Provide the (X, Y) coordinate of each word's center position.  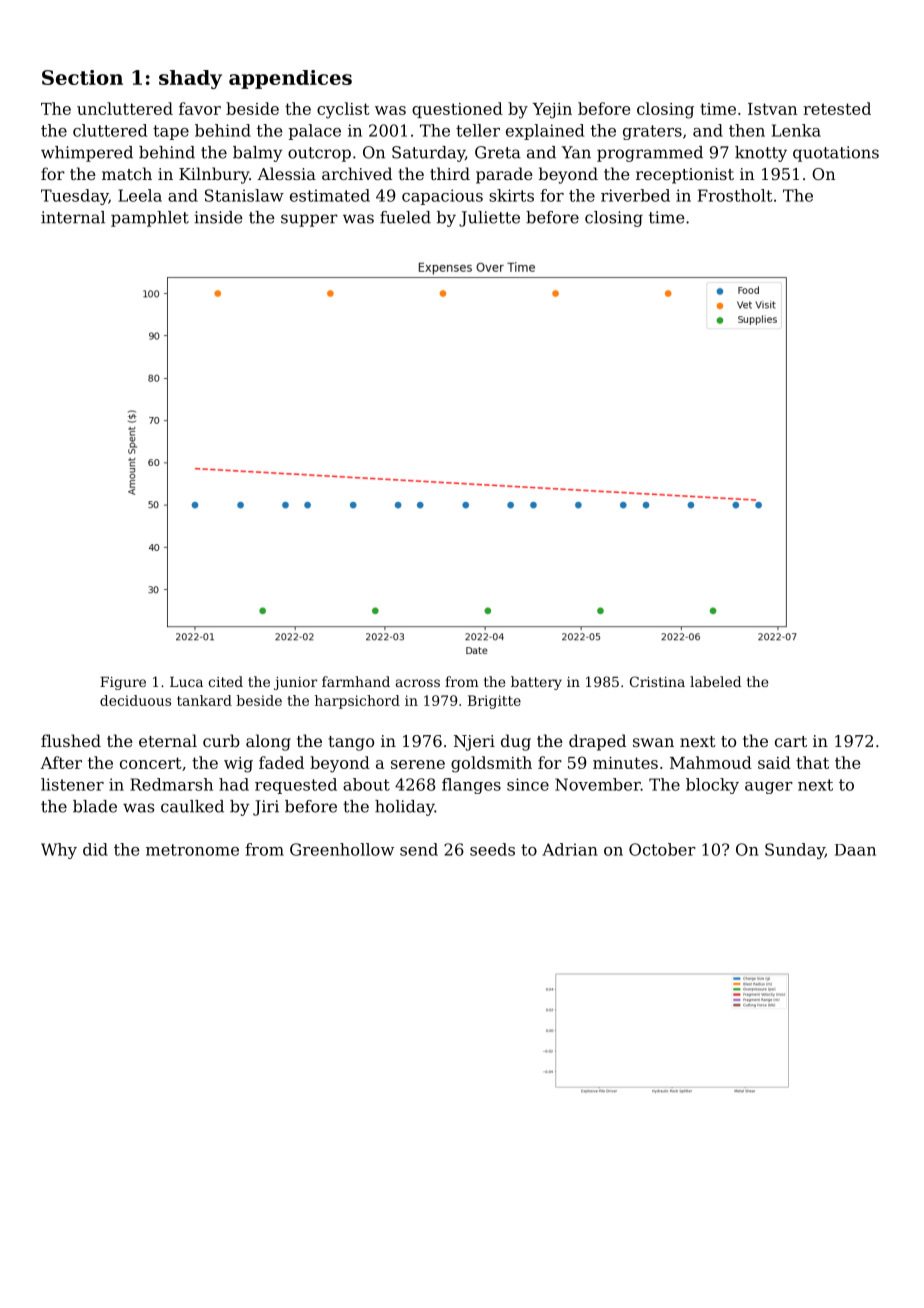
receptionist (685, 176)
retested (837, 108)
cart (791, 741)
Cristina (657, 681)
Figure (123, 683)
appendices (290, 79)
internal (73, 217)
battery (536, 683)
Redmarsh (171, 784)
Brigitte (494, 702)
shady (190, 79)
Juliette (489, 219)
